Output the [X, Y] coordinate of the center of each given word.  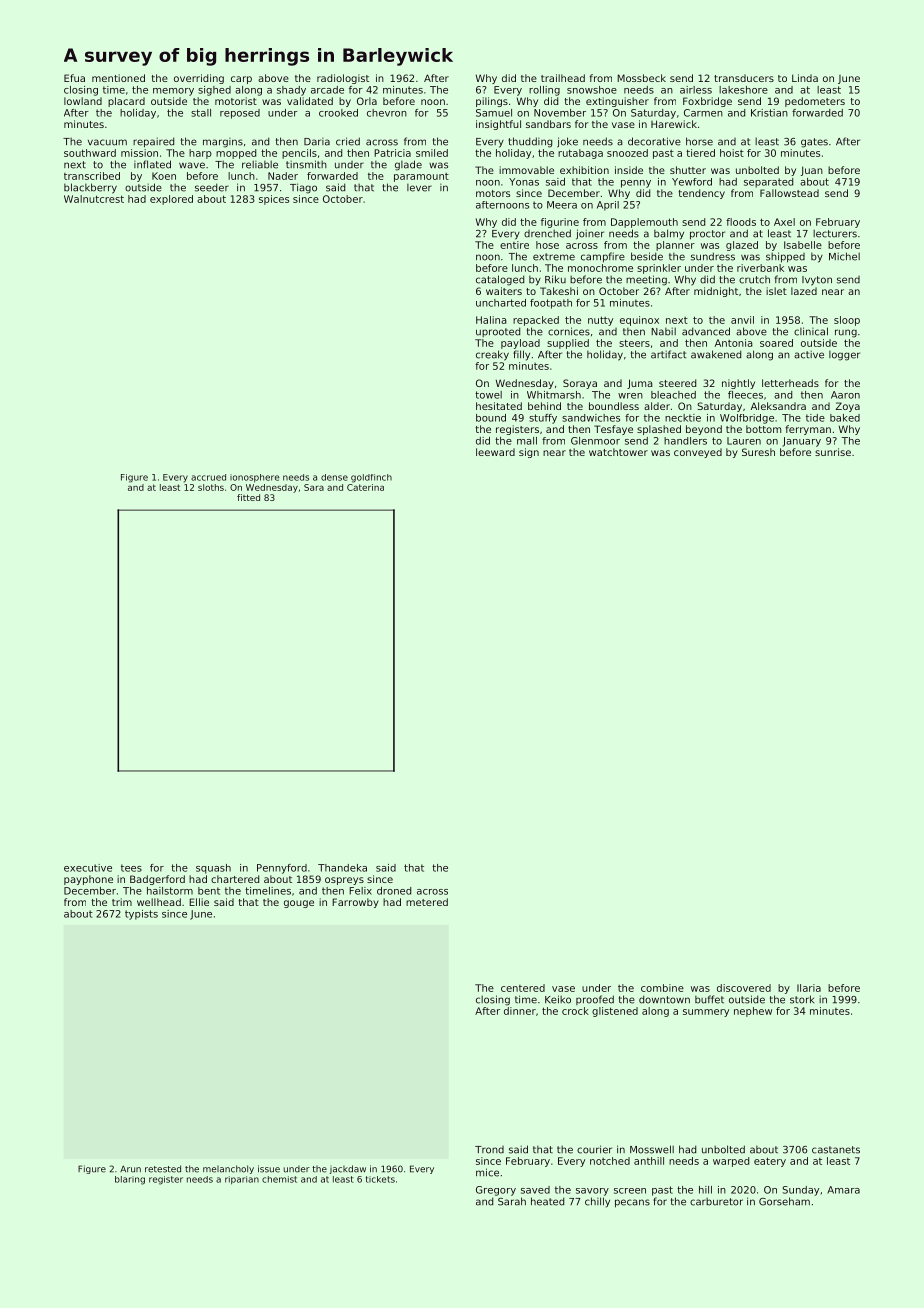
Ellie [199, 902]
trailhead [563, 78]
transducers [744, 78]
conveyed [698, 453]
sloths [211, 487]
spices [274, 200]
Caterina [365, 487]
